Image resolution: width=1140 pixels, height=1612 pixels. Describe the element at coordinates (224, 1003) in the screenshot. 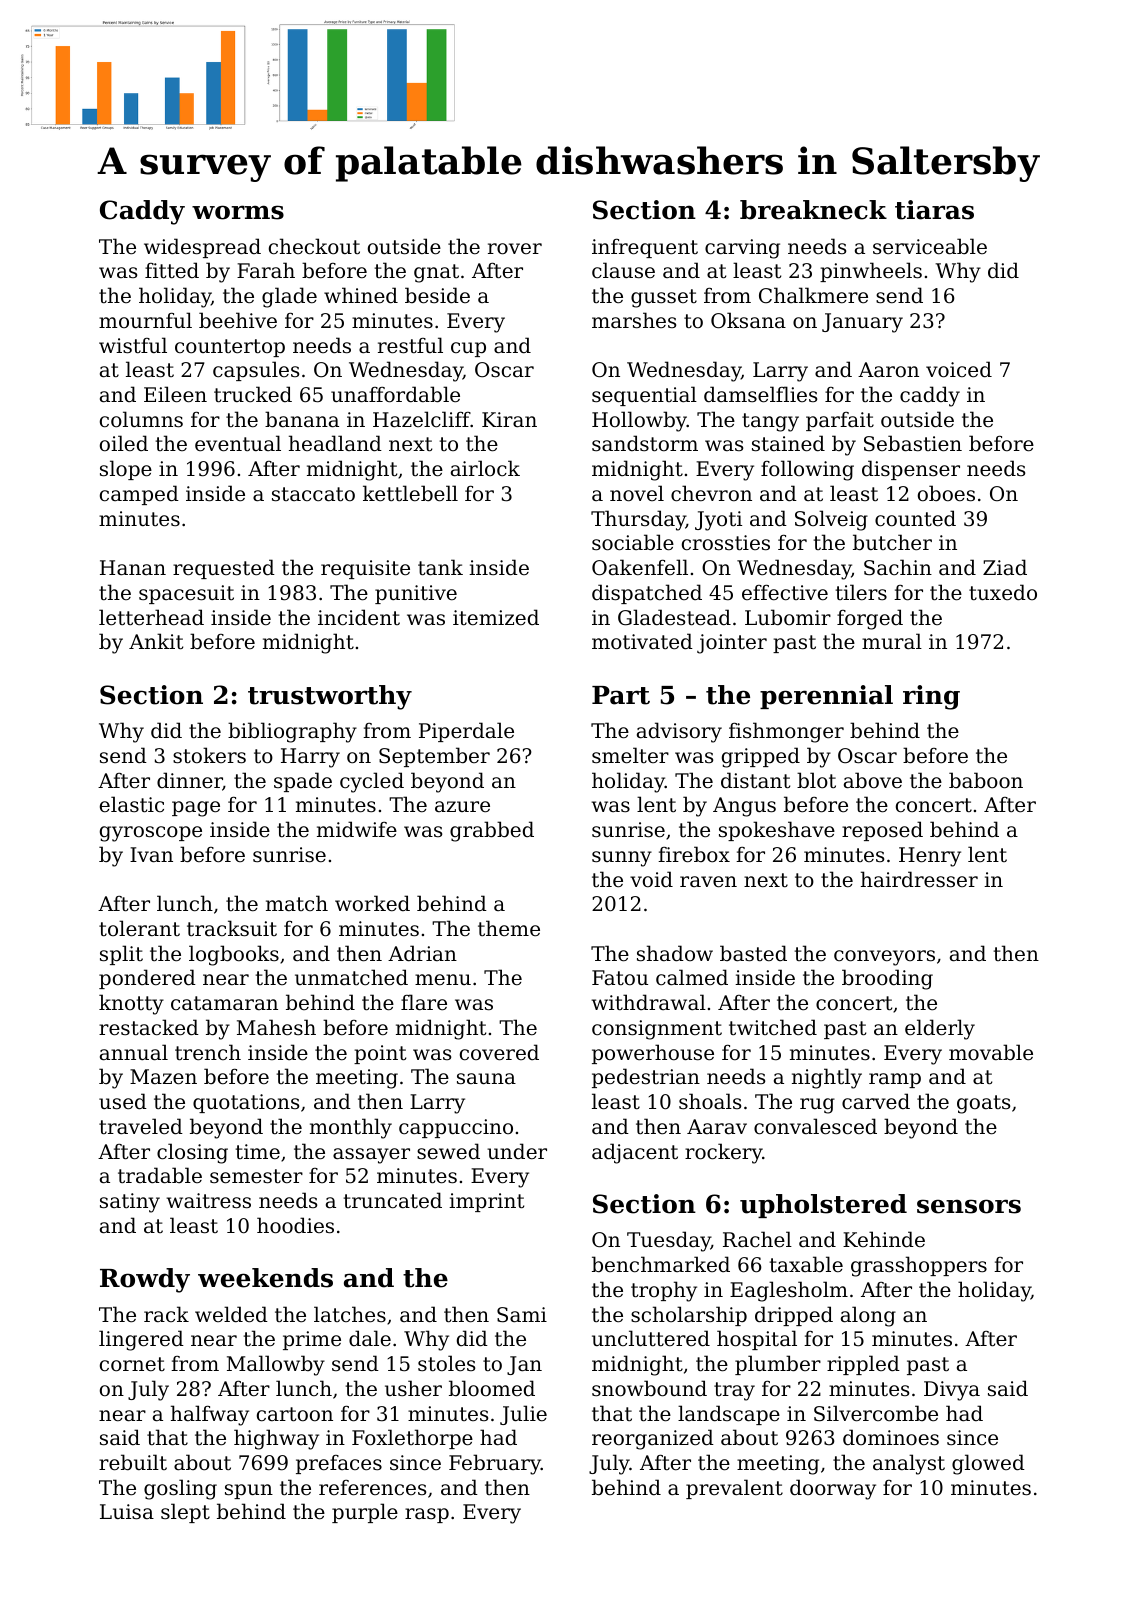

I see `catamaran` at that location.
